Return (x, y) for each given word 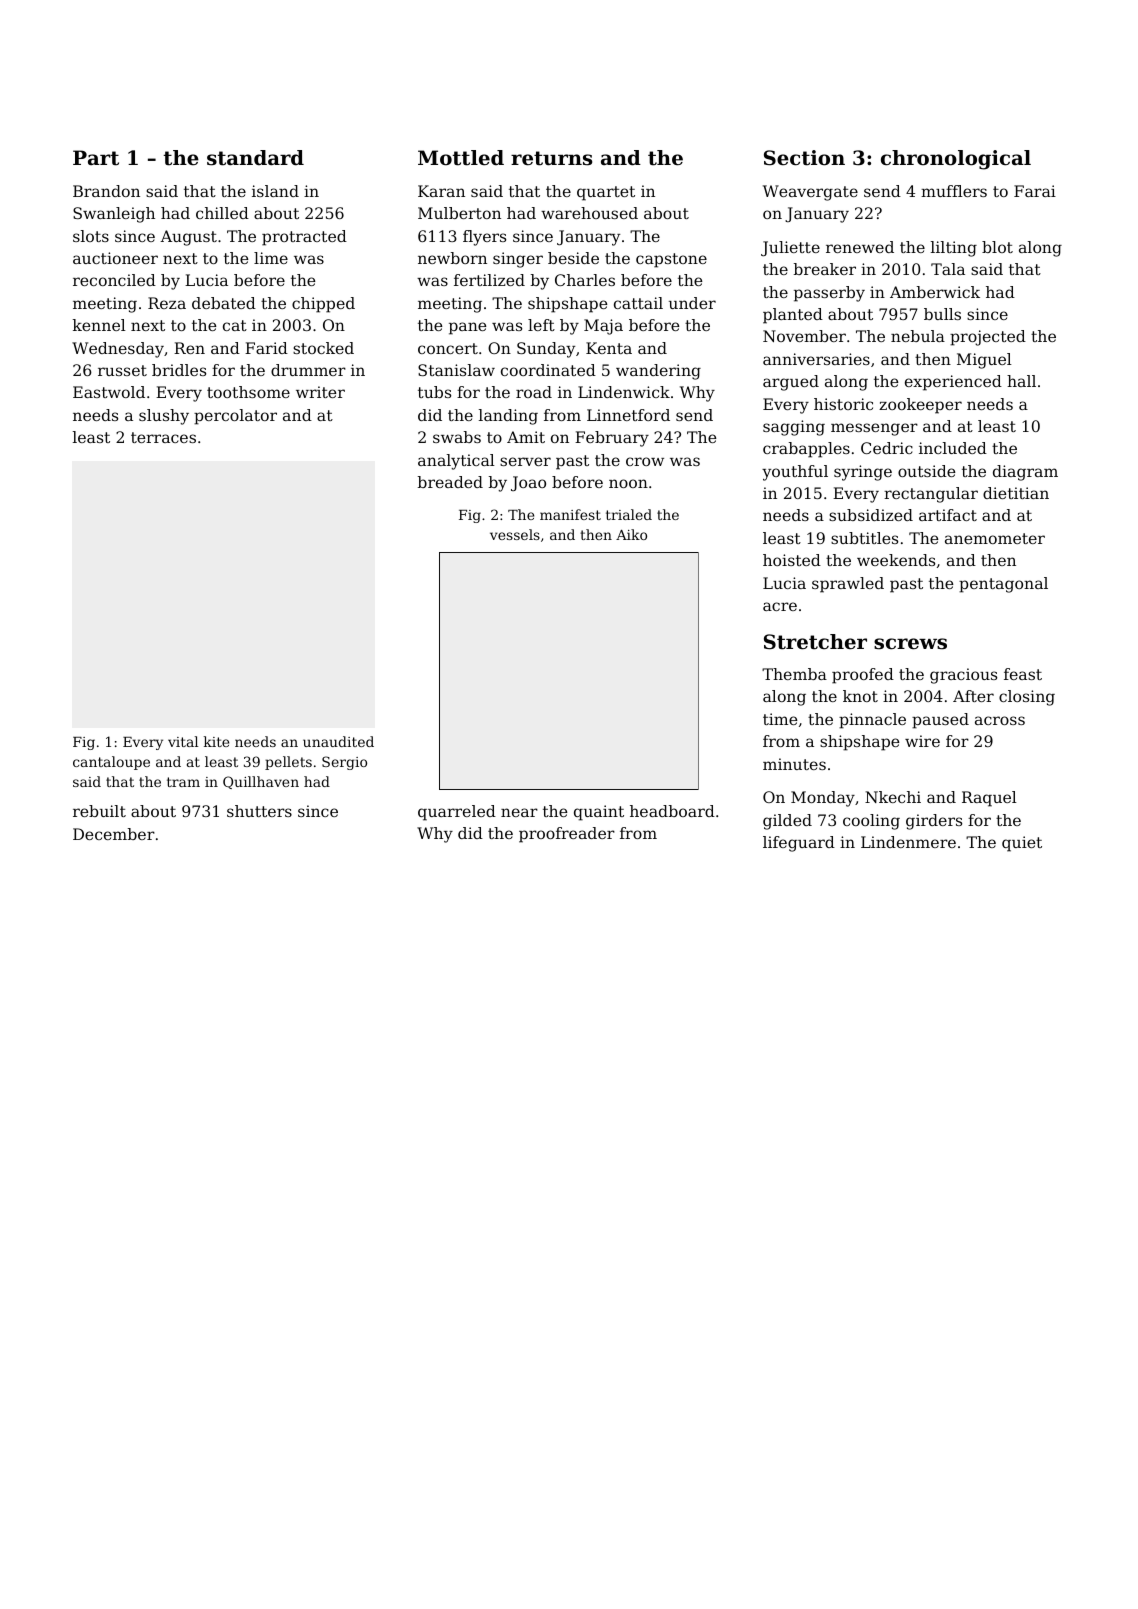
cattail (638, 303)
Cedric (887, 448)
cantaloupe (111, 763)
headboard (672, 811)
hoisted (792, 560)
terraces (163, 437)
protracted (304, 238)
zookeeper (920, 406)
